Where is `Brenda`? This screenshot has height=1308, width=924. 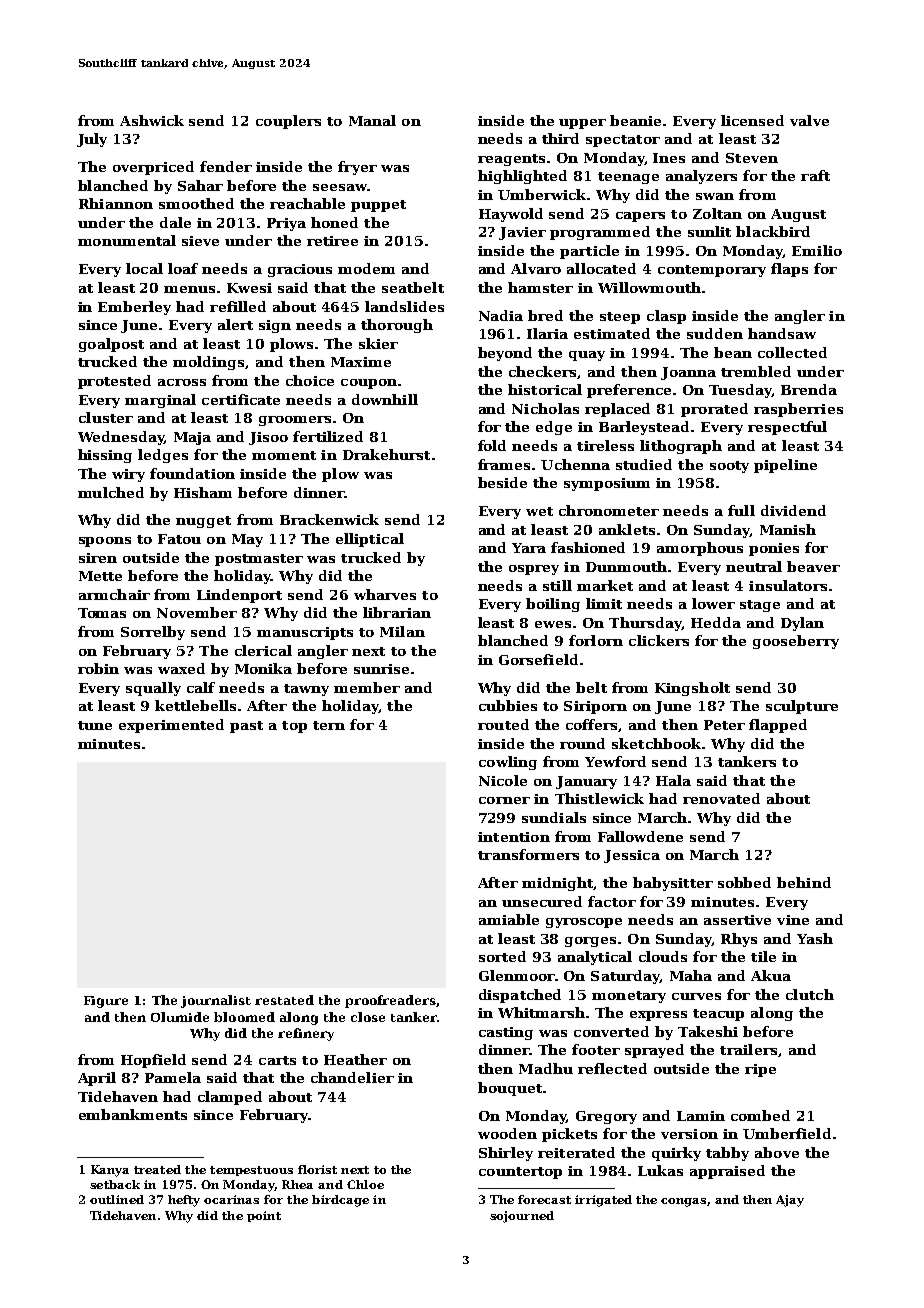 Brenda is located at coordinates (809, 389).
